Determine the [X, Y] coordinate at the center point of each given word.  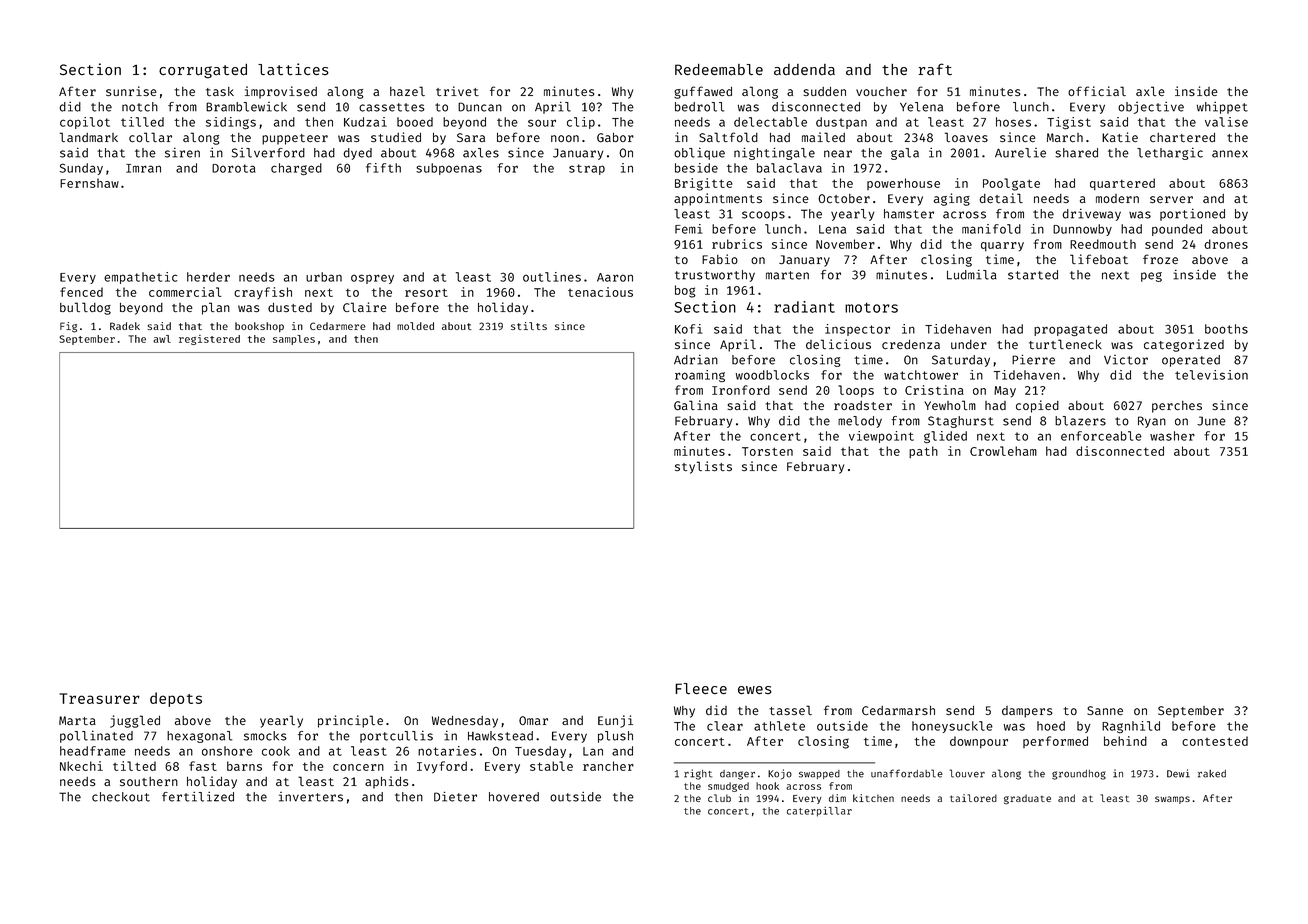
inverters [311, 797]
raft [935, 69]
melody [860, 422]
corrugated [203, 71]
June [1211, 421]
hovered [514, 797]
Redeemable [719, 69]
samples [294, 340]
